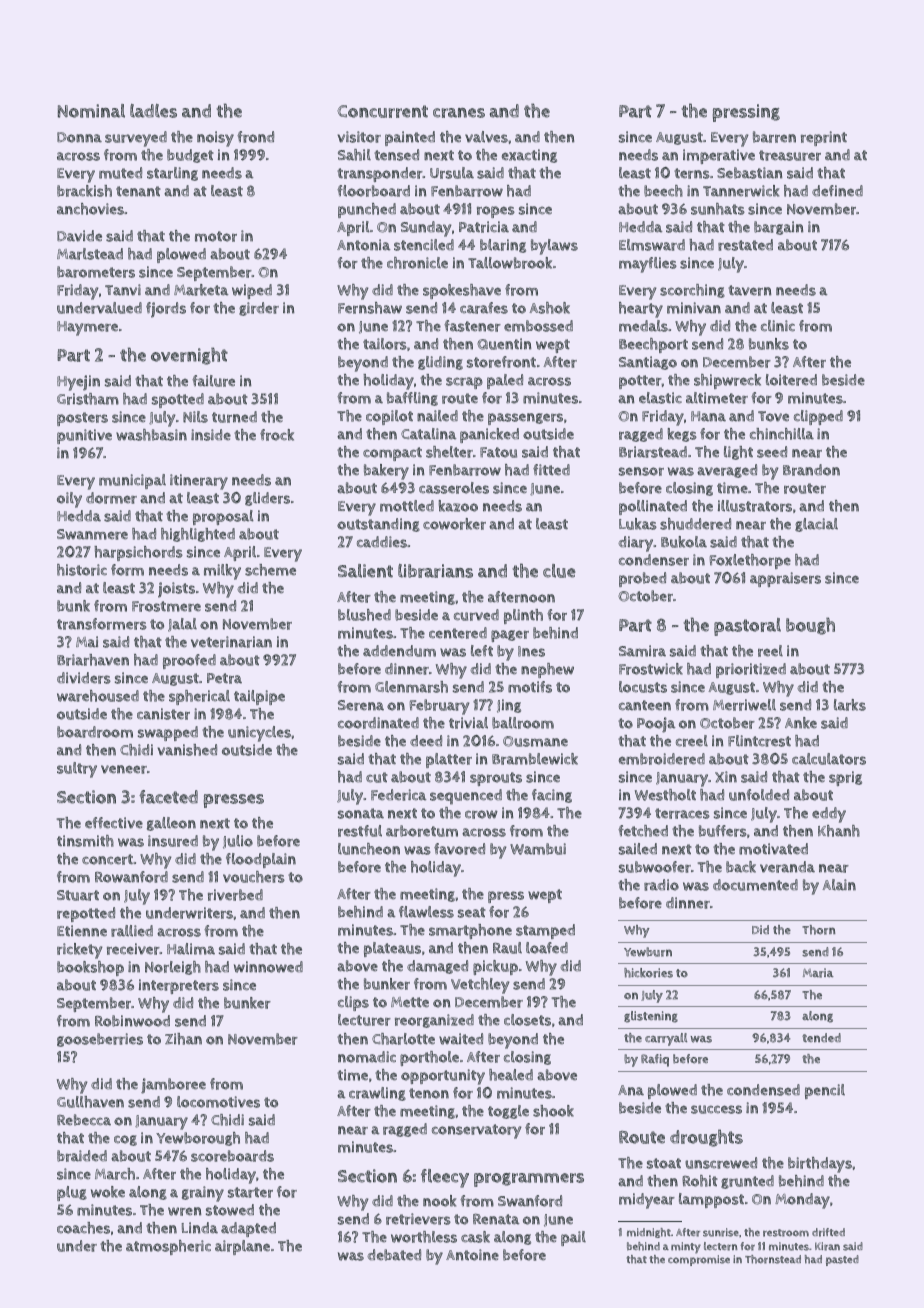 Image resolution: width=924 pixels, height=1308 pixels. Describe the element at coordinates (189, 661) in the screenshot. I see `proofed` at that location.
